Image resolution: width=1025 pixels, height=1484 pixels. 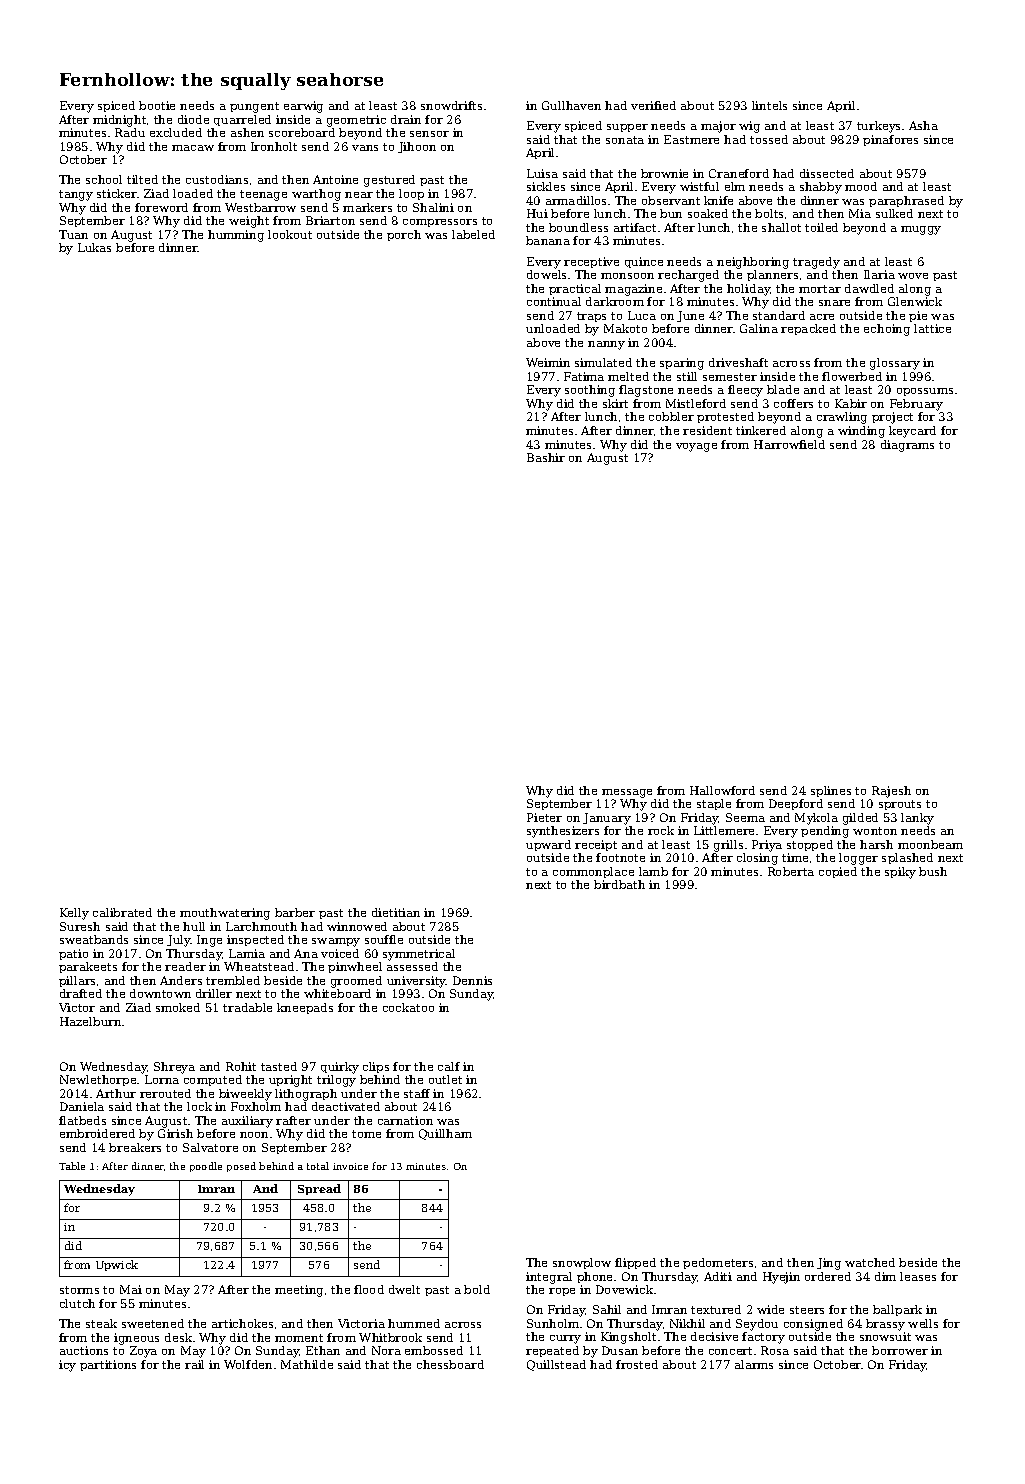 What do you see at coordinates (396, 912) in the document?
I see `dietitian` at bounding box center [396, 912].
